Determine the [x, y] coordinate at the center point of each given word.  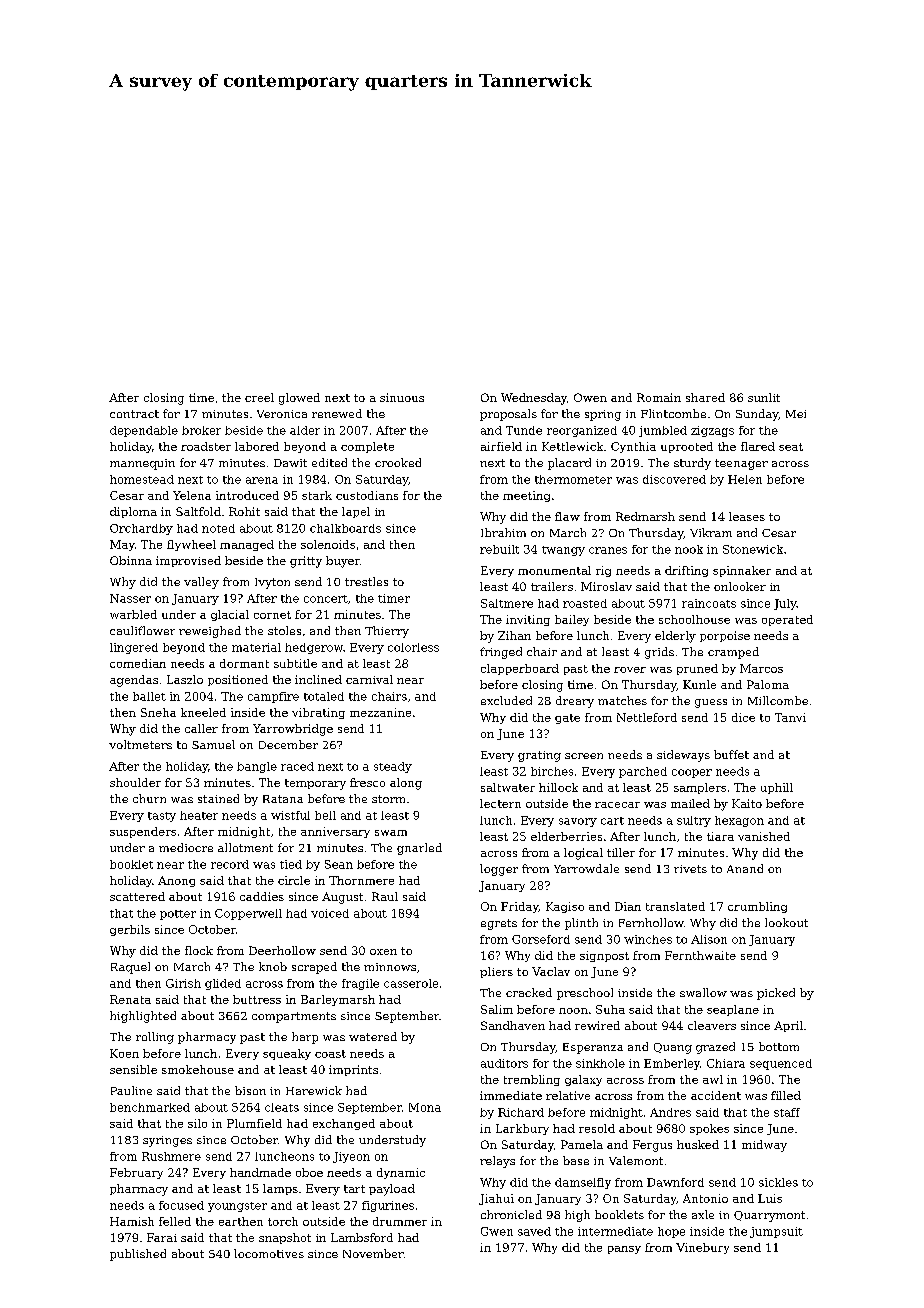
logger [499, 870]
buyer [343, 562]
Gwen [497, 1231]
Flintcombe [673, 413]
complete [367, 447]
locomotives [269, 1253]
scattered [137, 896]
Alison [709, 939]
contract [134, 414]
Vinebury [702, 1248]
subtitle [295, 663]
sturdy [692, 464]
